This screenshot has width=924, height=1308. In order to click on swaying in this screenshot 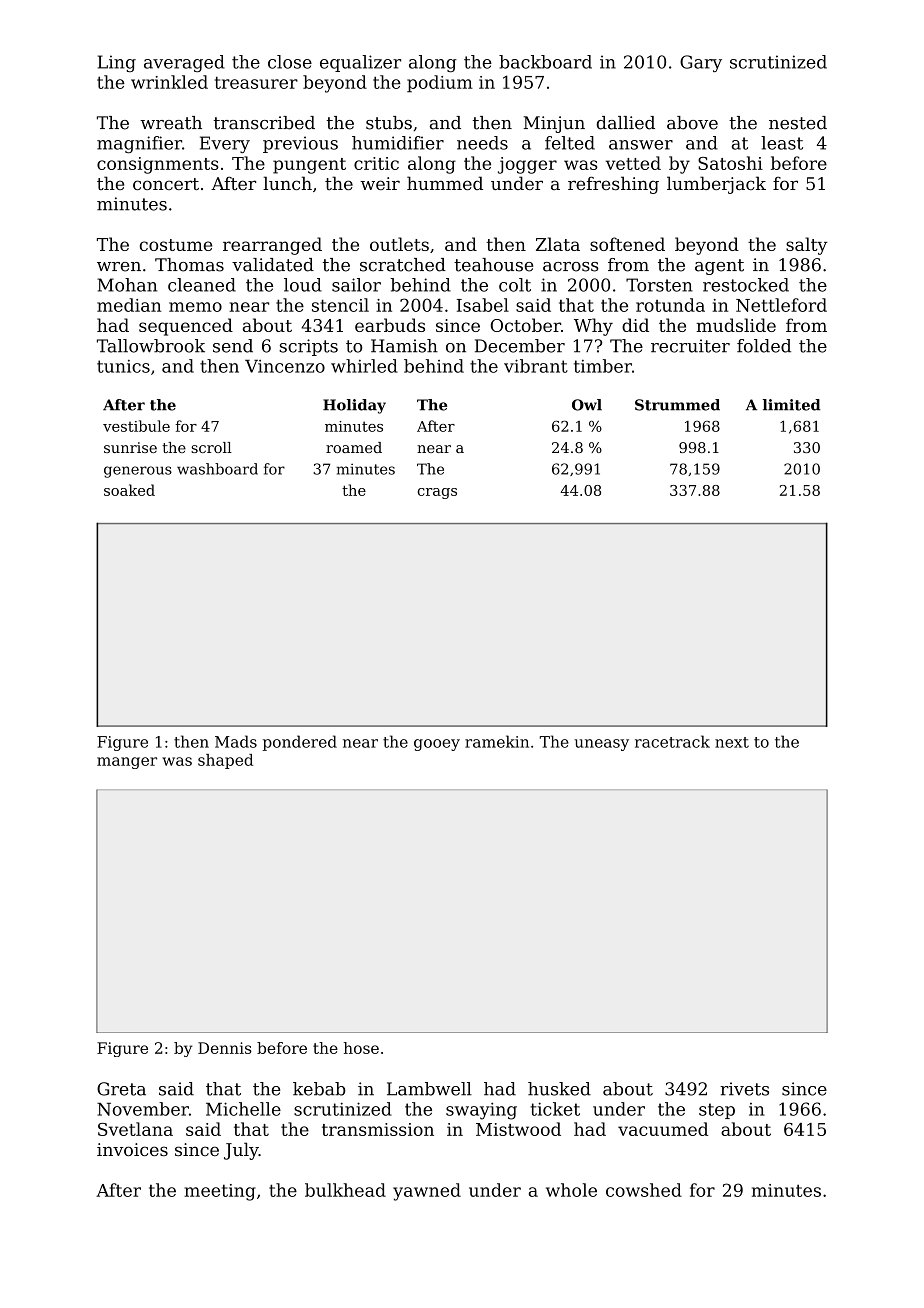, I will do `click(481, 1111)`.
